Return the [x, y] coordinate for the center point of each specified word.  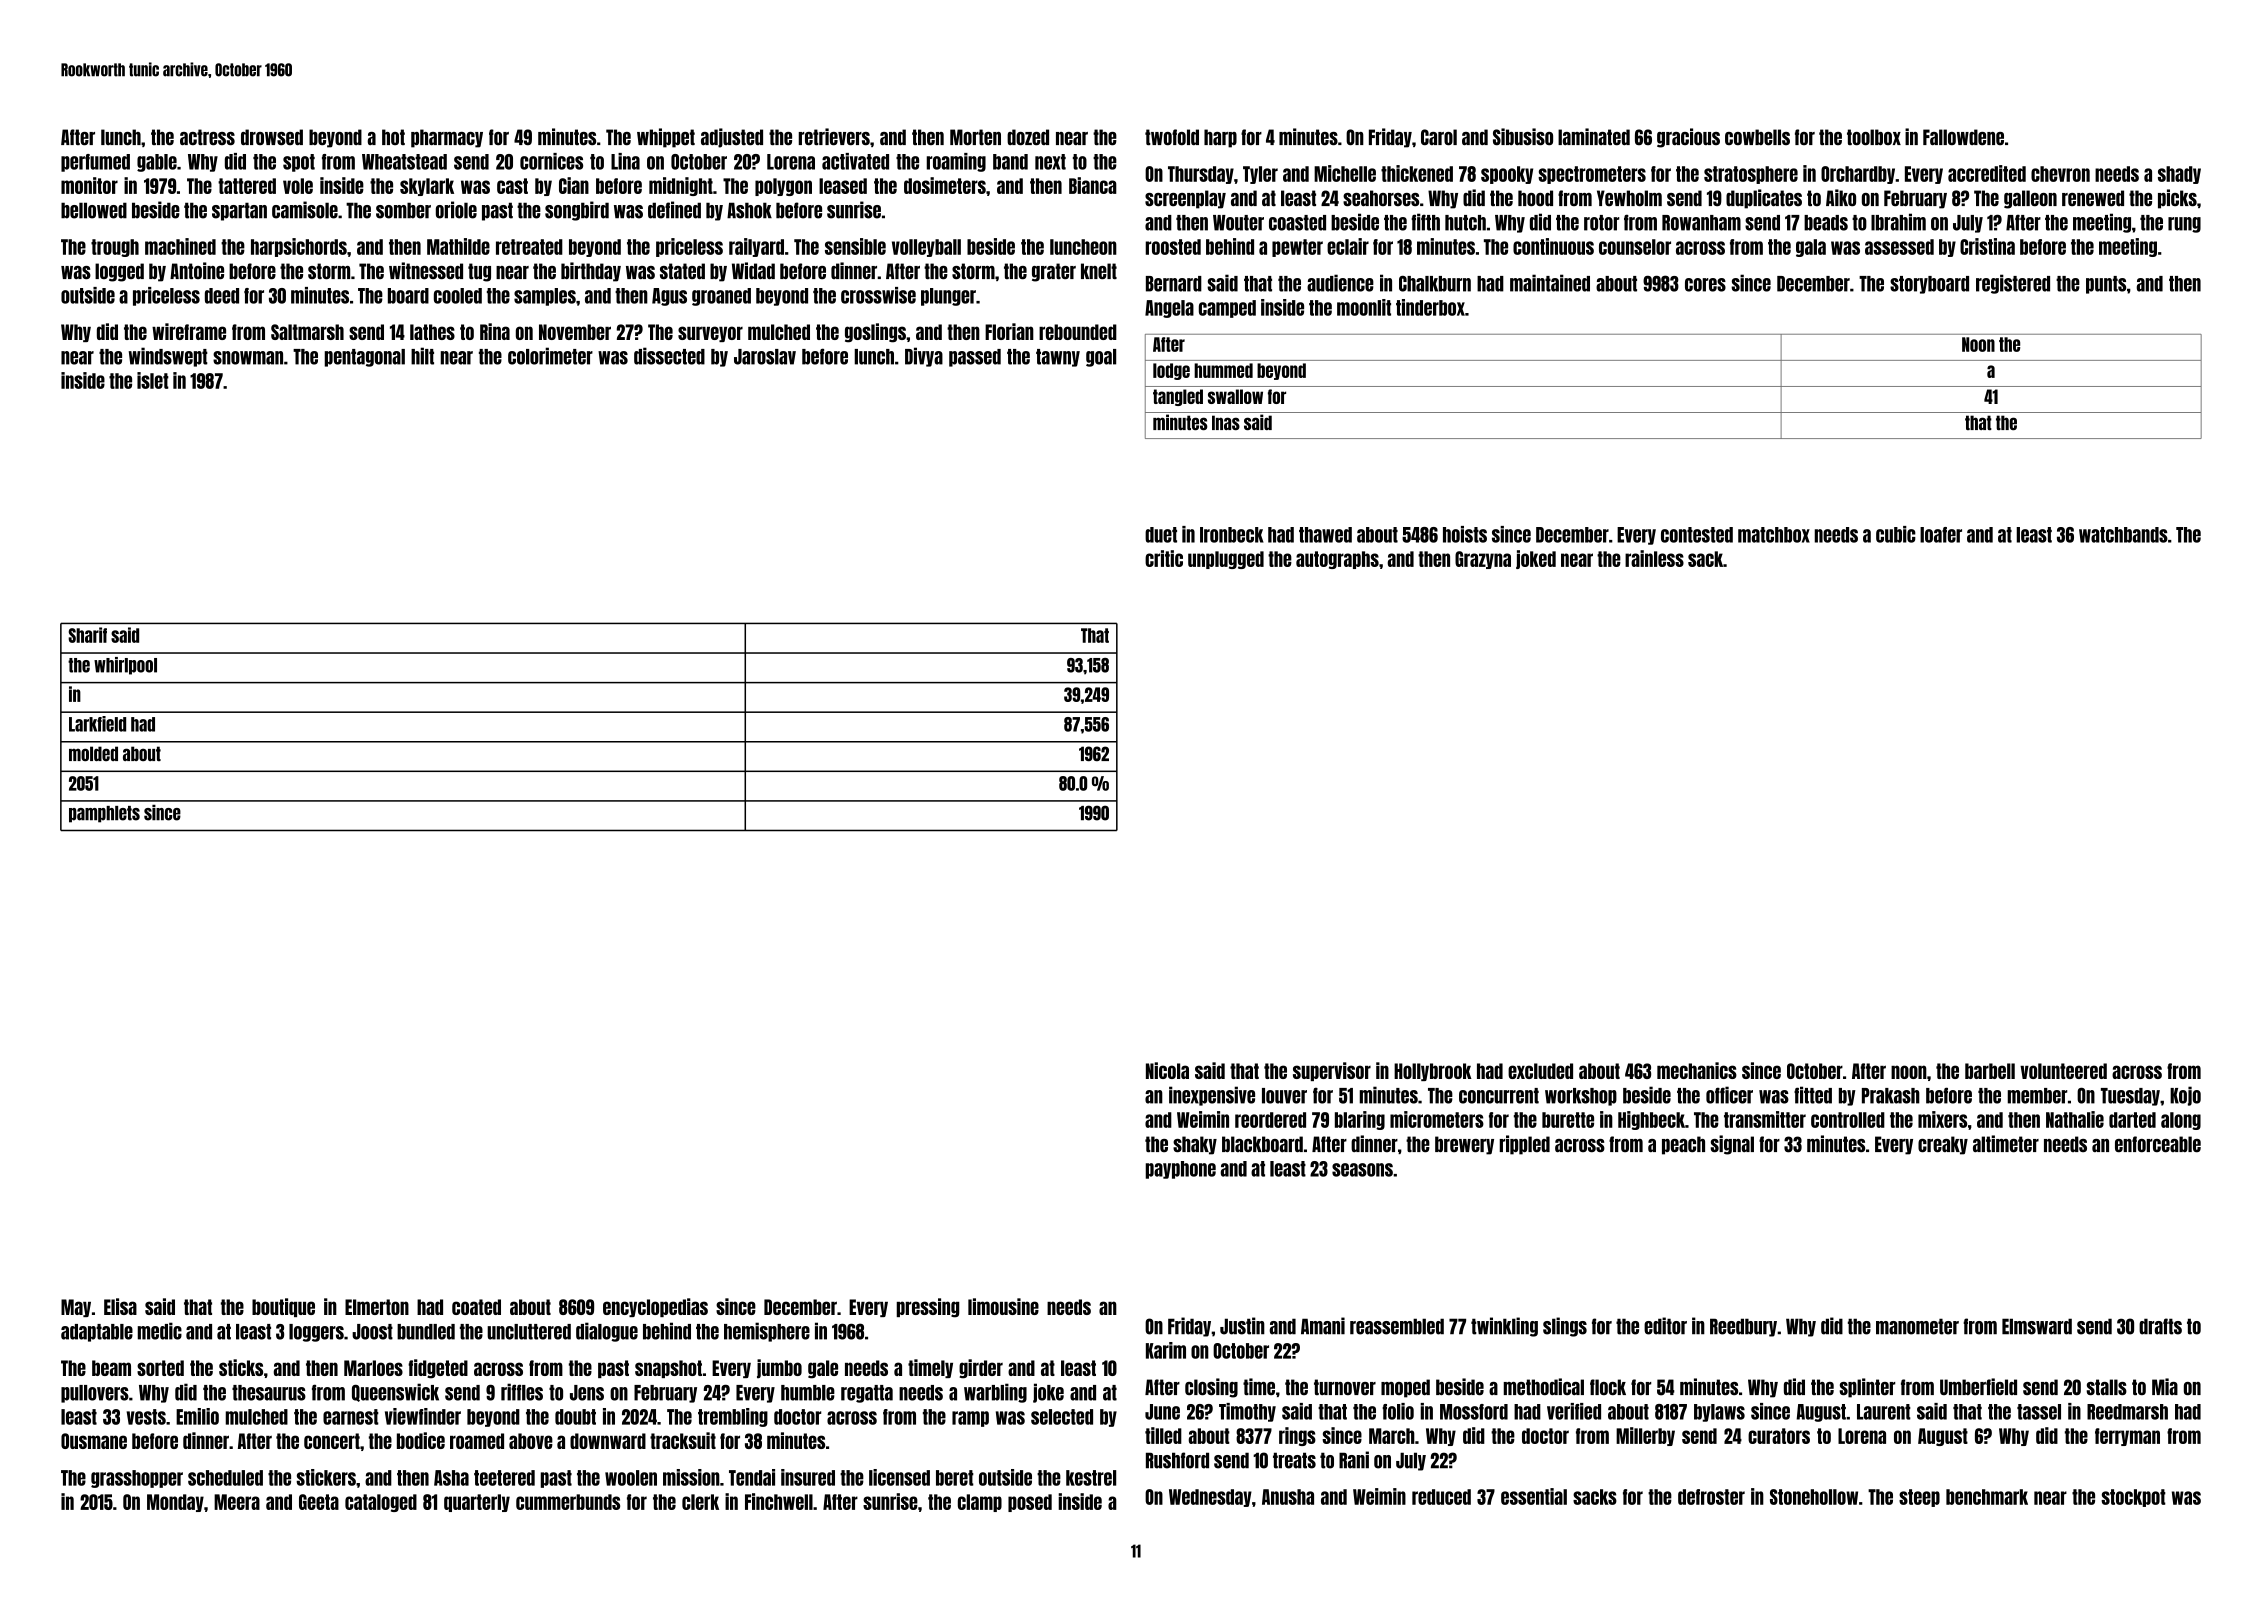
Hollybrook [1433, 1072]
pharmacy [447, 138]
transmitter [1765, 1119]
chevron [2060, 174]
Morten [975, 137]
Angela [1169, 309]
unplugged [1226, 560]
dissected [669, 356]
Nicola [1167, 1070]
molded [93, 753]
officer [1729, 1095]
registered [2013, 284]
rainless [1654, 558]
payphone [1181, 1170]
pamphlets [104, 814]
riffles [522, 1392]
